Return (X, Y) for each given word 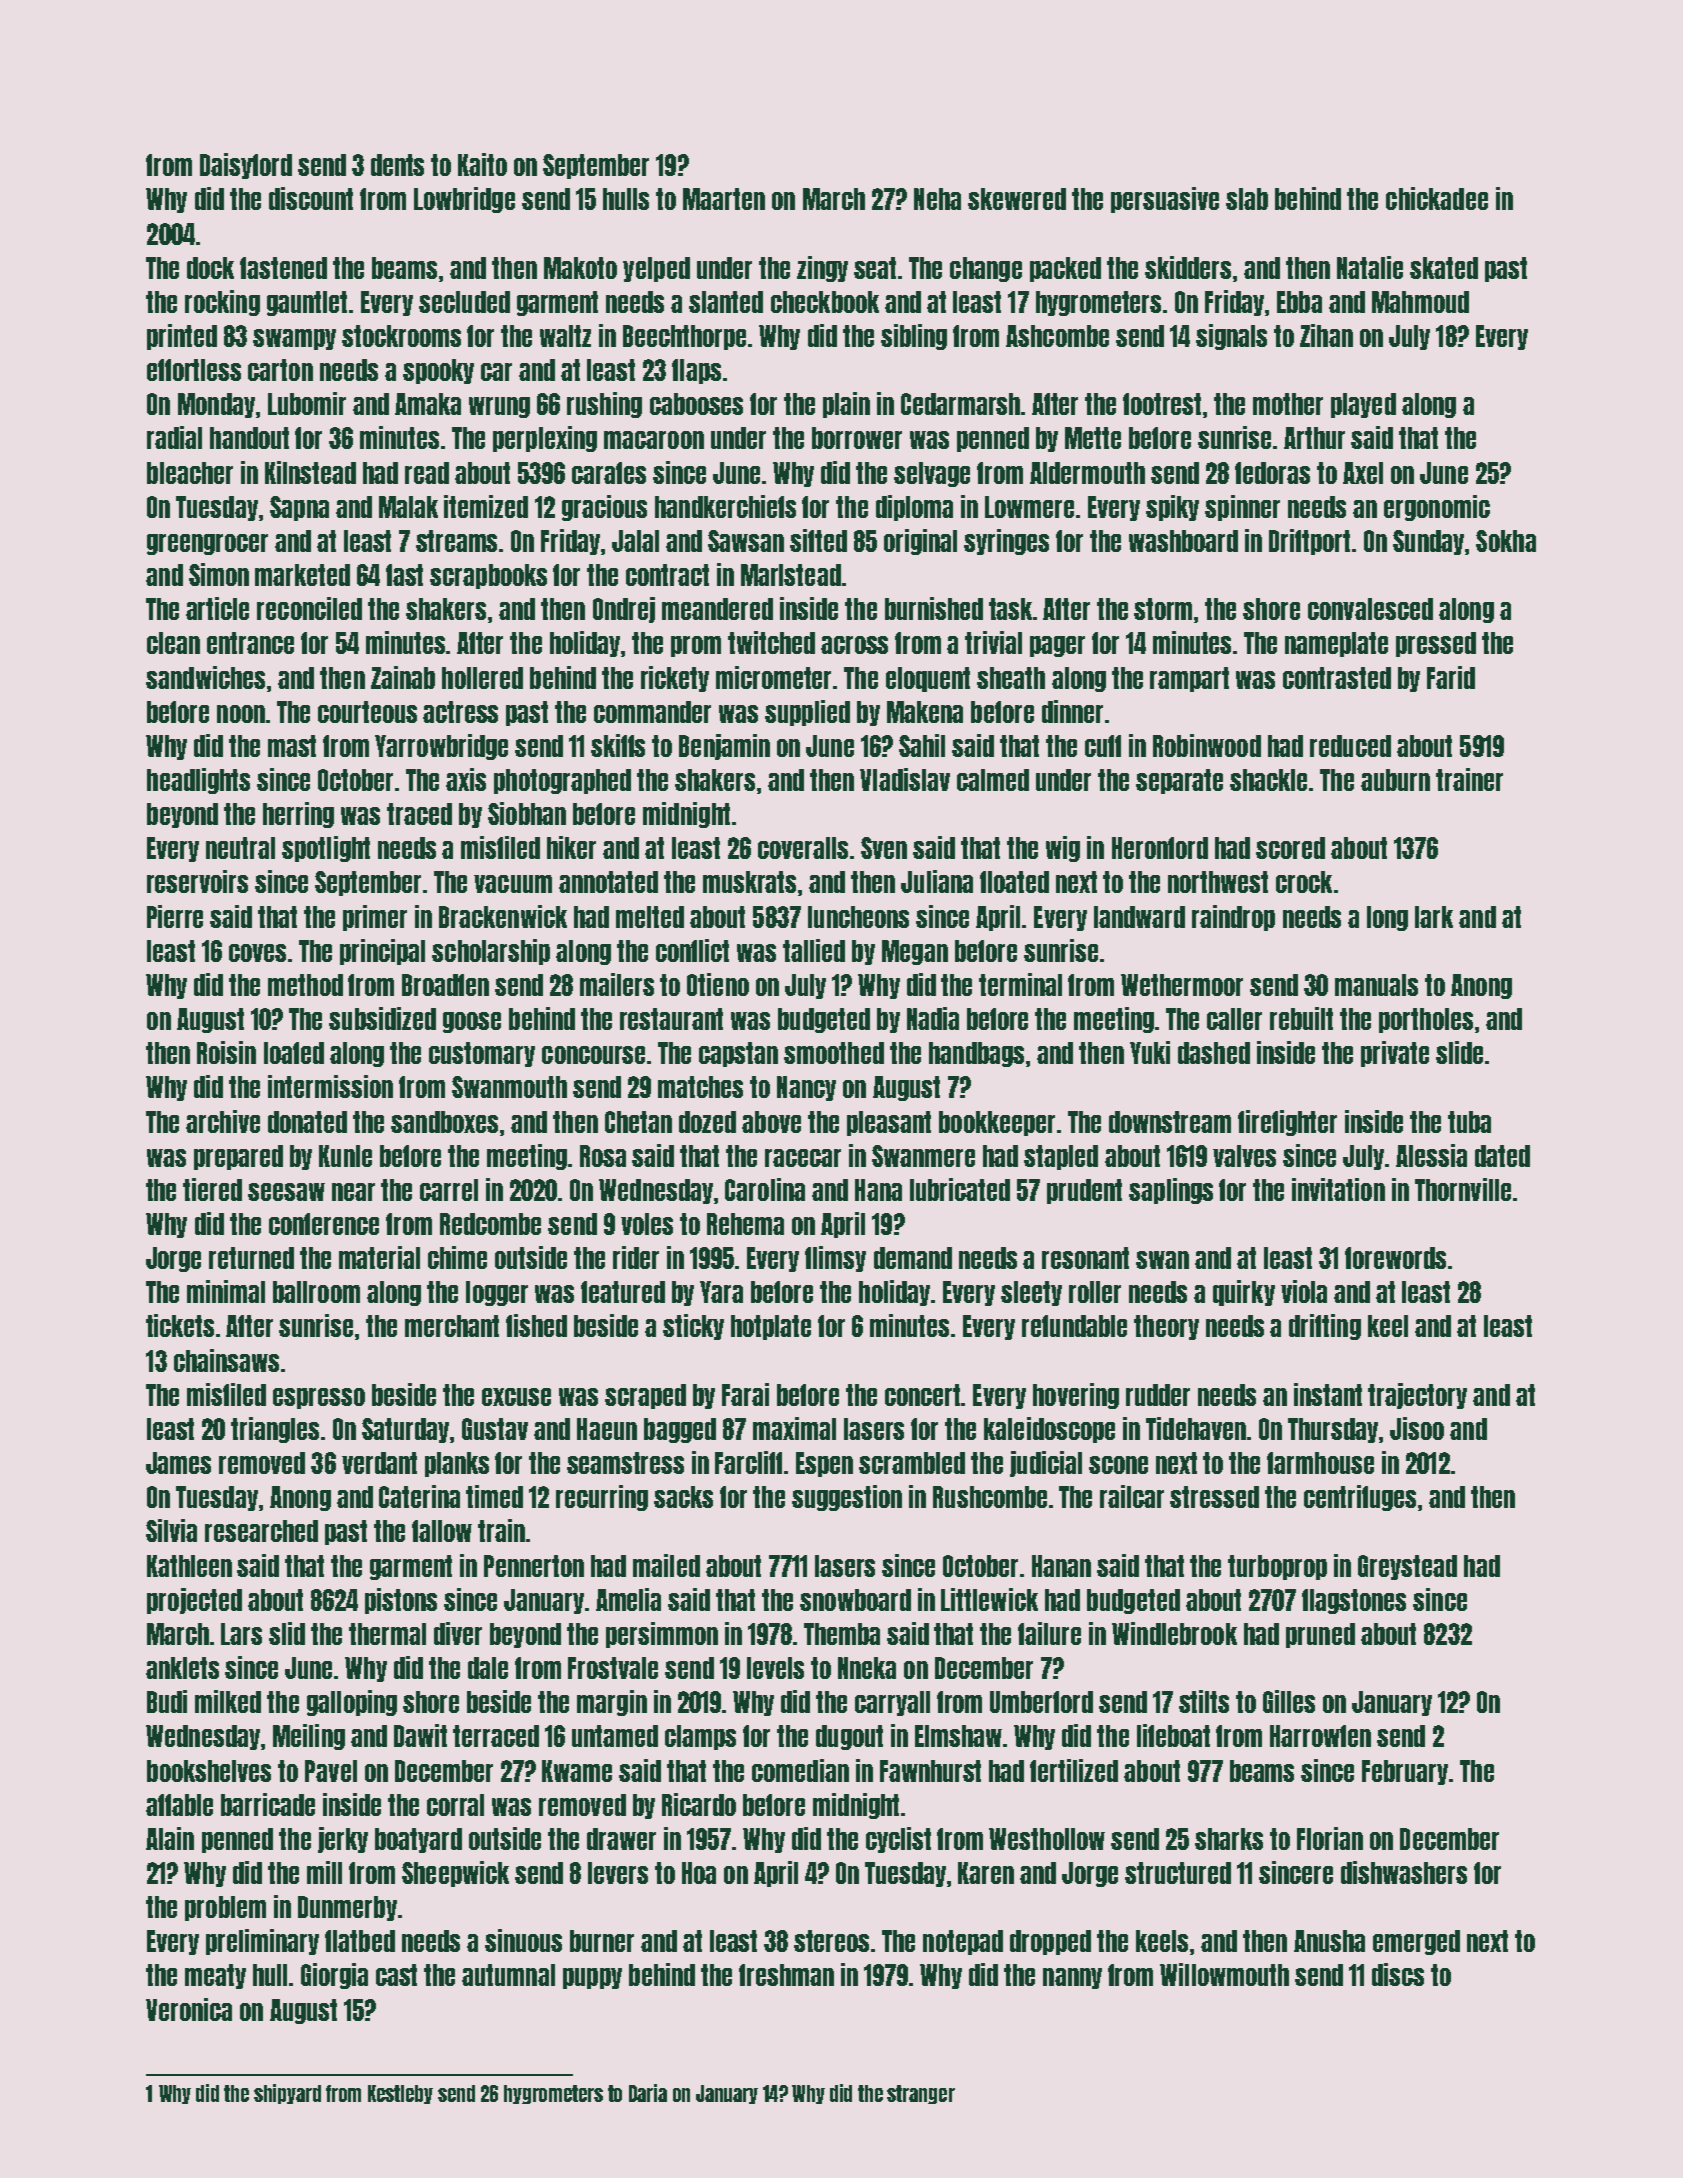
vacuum (513, 884)
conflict (692, 950)
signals (1231, 337)
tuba (1469, 1122)
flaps (696, 371)
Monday (216, 405)
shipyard (287, 2094)
